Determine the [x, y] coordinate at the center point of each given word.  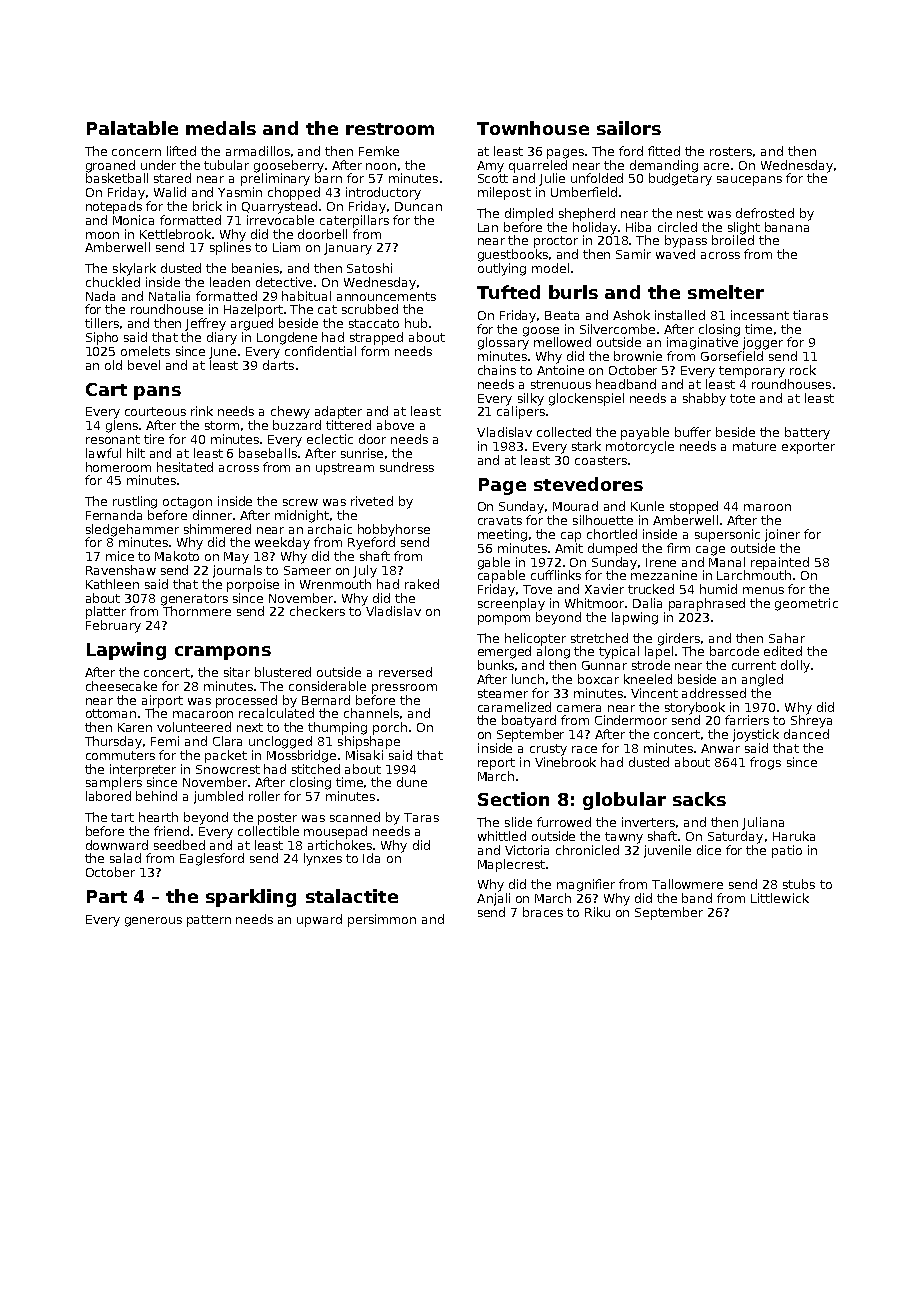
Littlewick [780, 898]
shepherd [587, 214]
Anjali [493, 899]
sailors [629, 128]
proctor [556, 242]
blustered [283, 672]
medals [221, 128]
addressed [714, 693]
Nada [100, 296]
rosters [731, 151]
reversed [405, 672]
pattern [209, 921]
